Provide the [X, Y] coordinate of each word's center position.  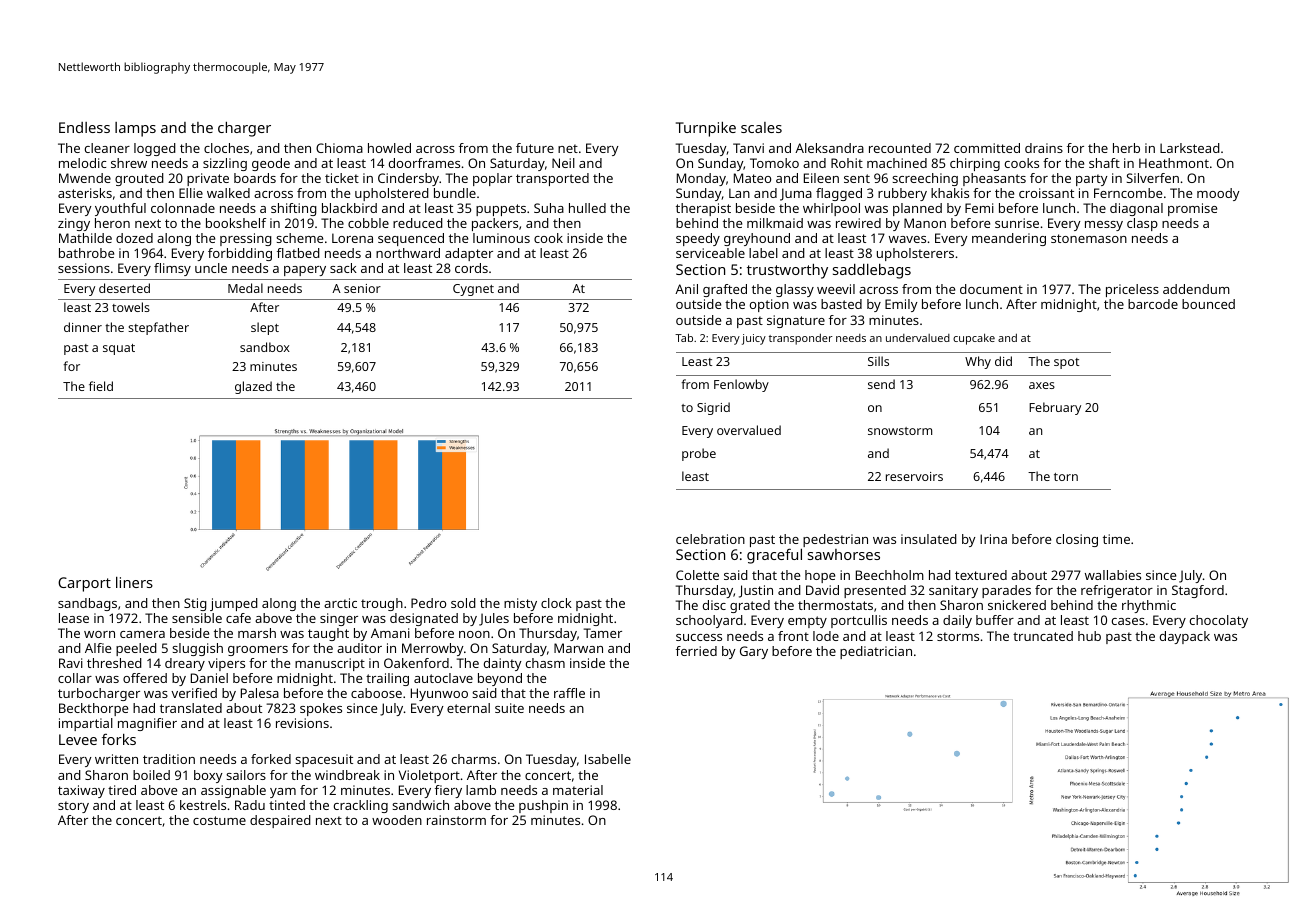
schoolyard [709, 621]
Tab [684, 337]
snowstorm [900, 431]
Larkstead [1190, 148]
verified [194, 693]
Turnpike [706, 129]
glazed [253, 387]
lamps [135, 129]
